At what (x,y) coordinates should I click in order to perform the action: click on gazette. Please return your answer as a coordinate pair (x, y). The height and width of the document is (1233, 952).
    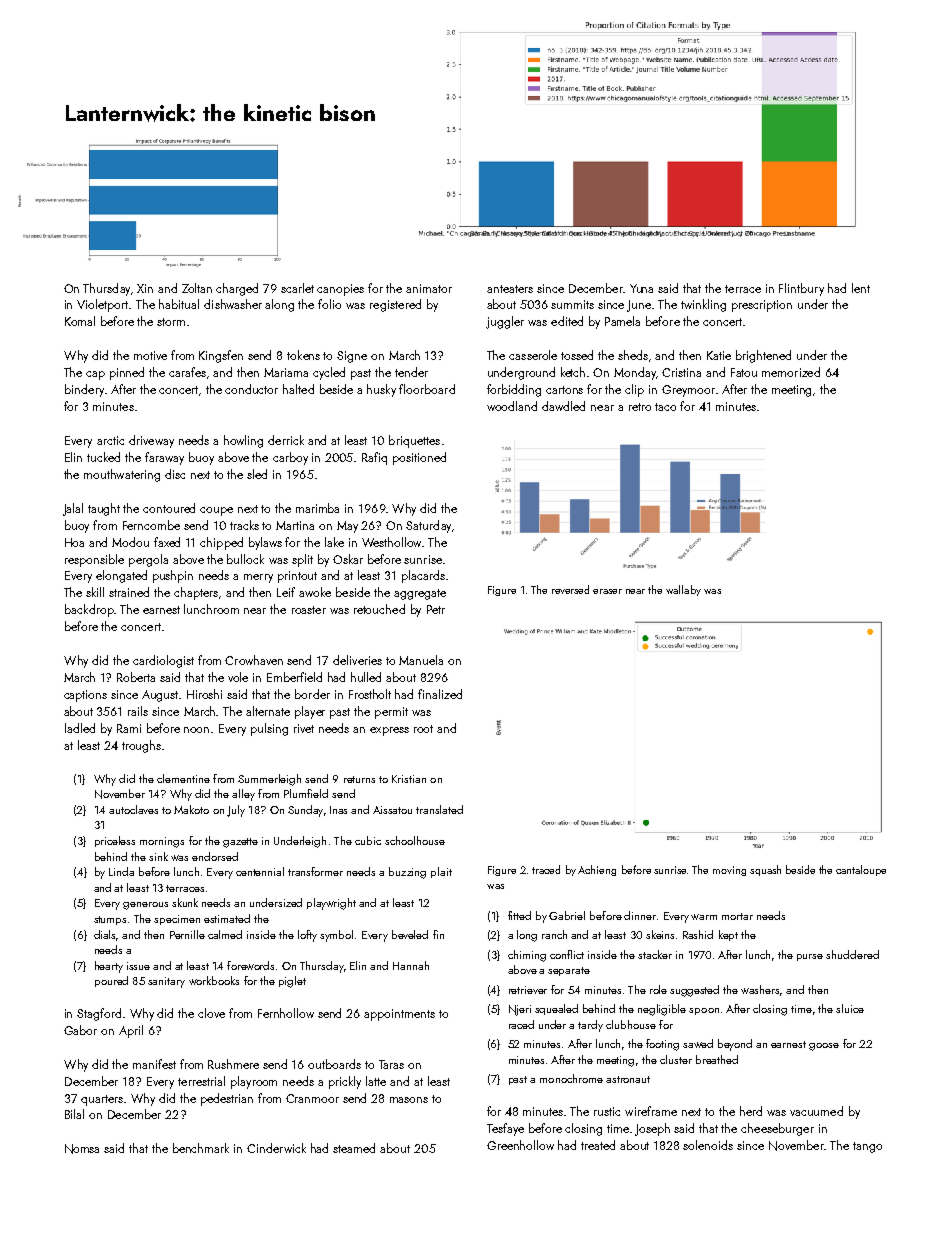
    Looking at the image, I should click on (240, 843).
